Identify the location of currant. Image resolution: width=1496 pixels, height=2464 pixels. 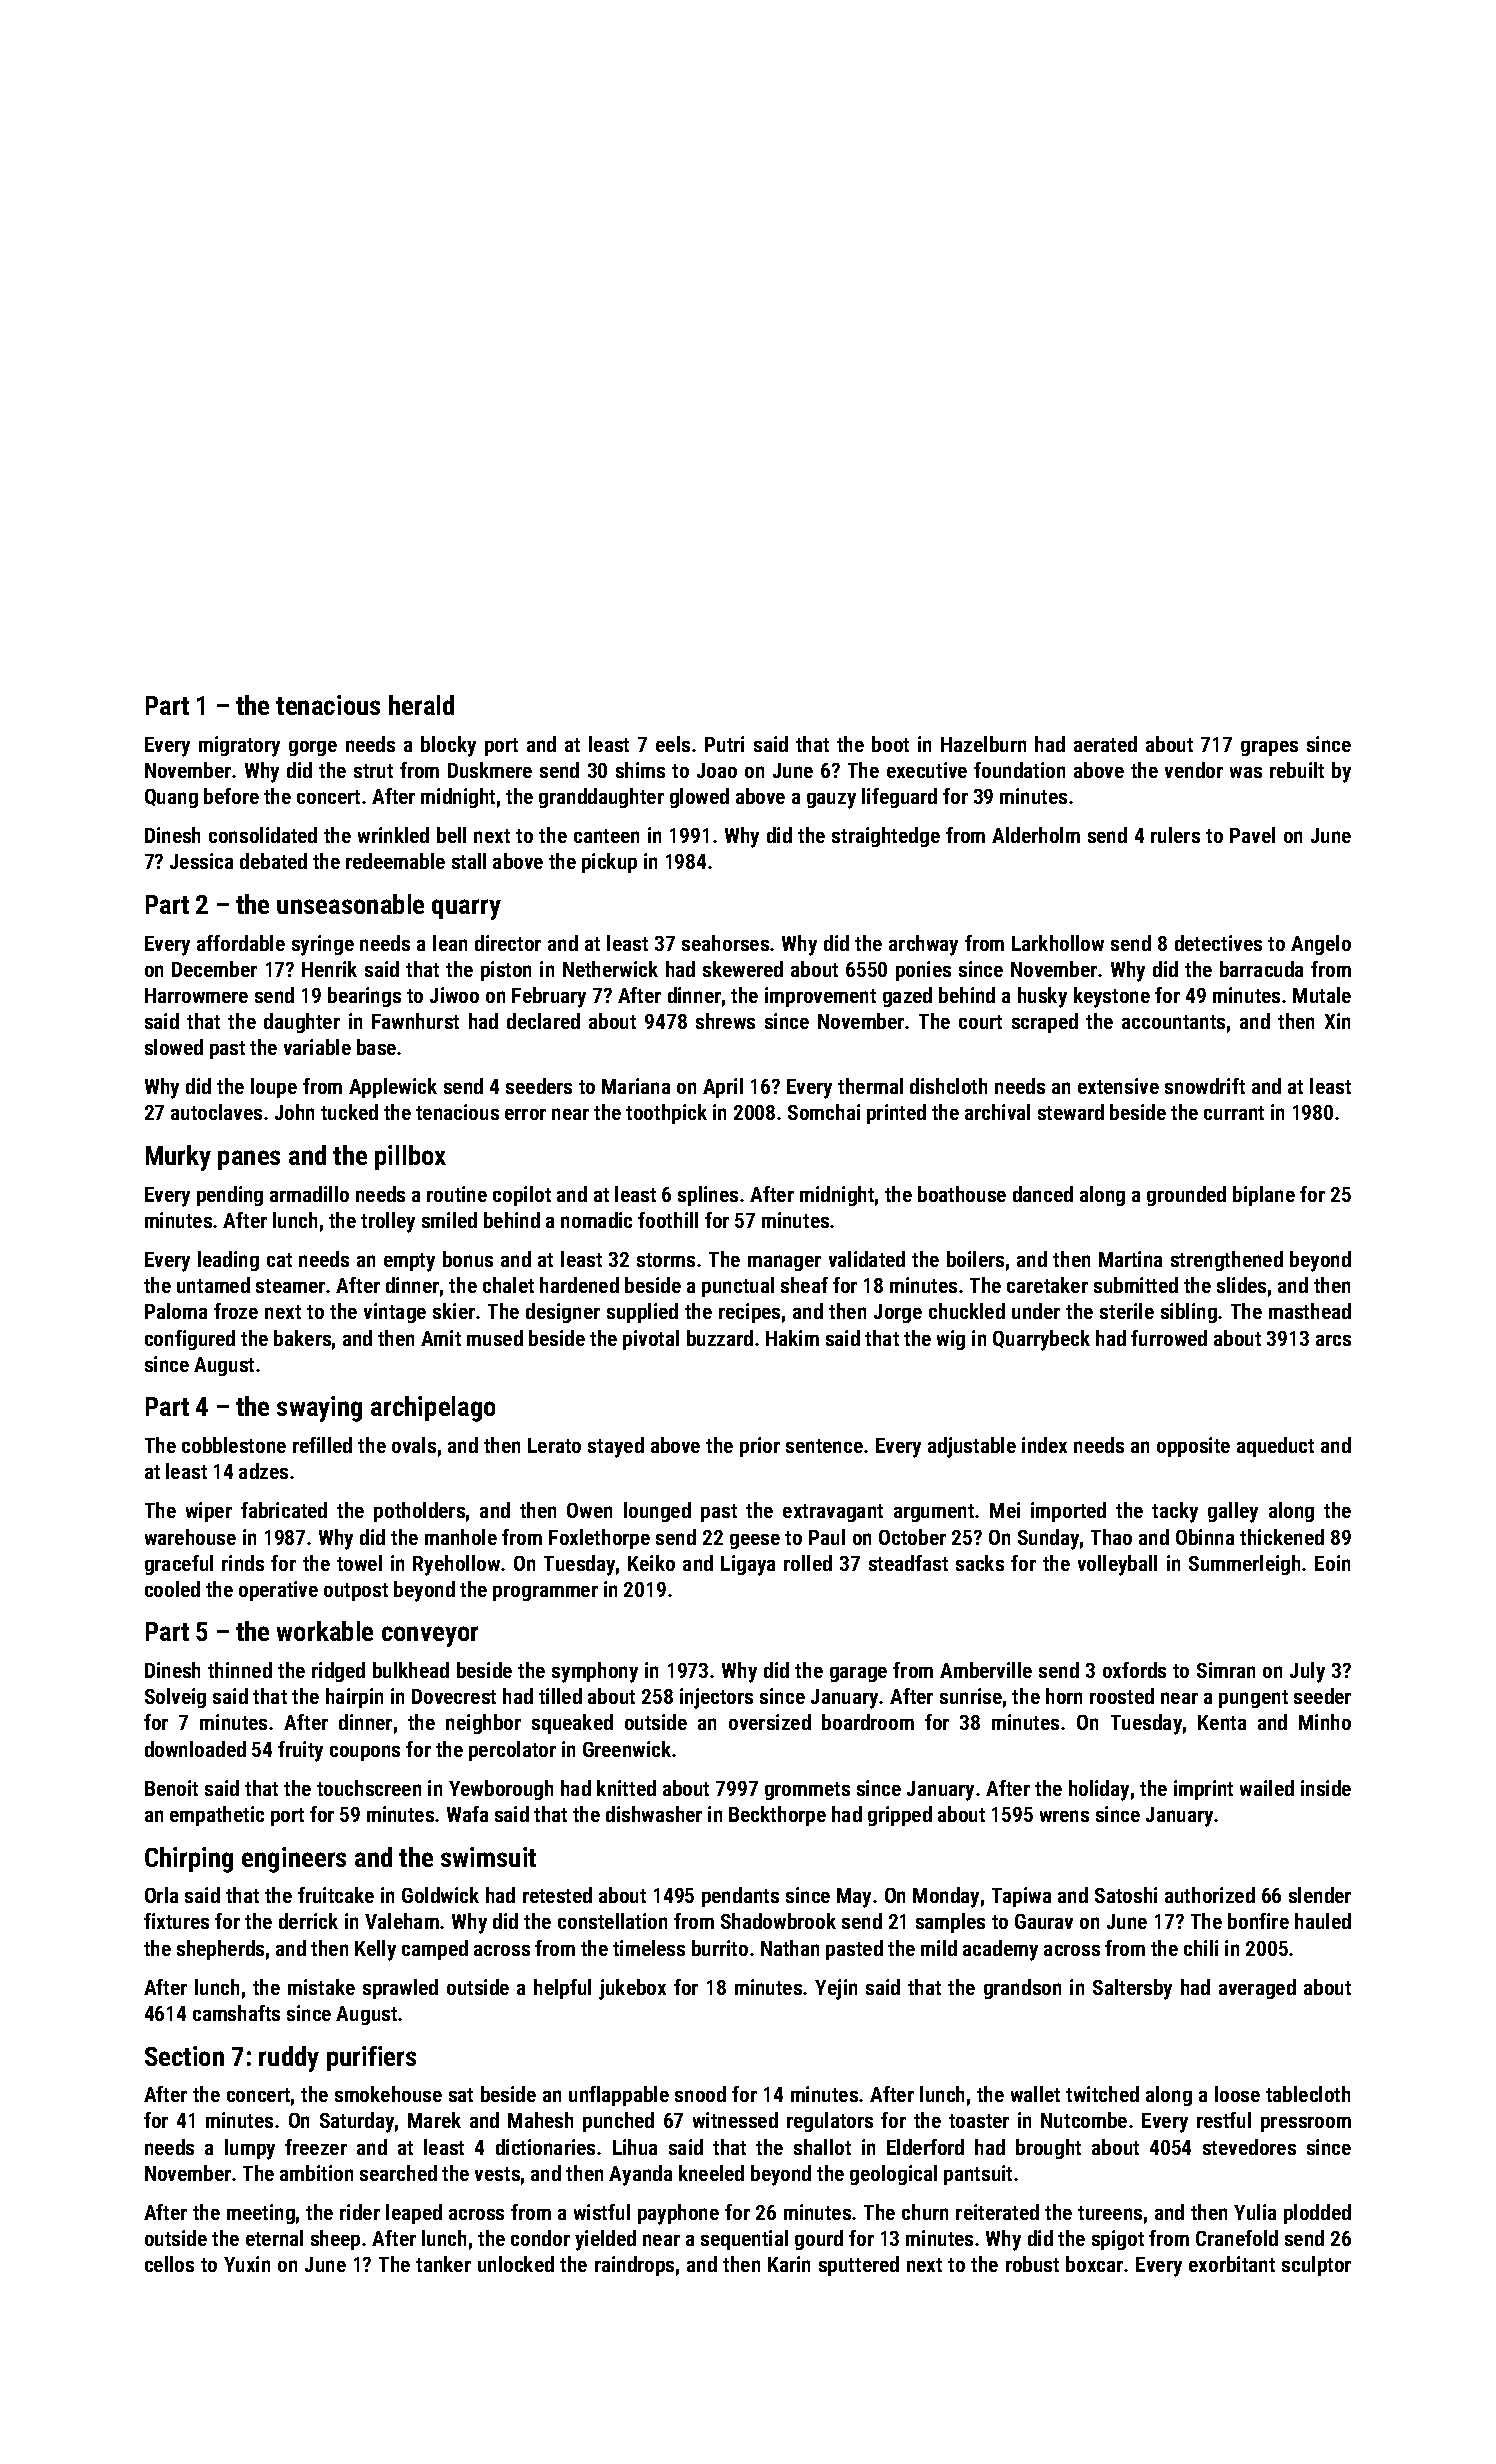
(1234, 1113).
